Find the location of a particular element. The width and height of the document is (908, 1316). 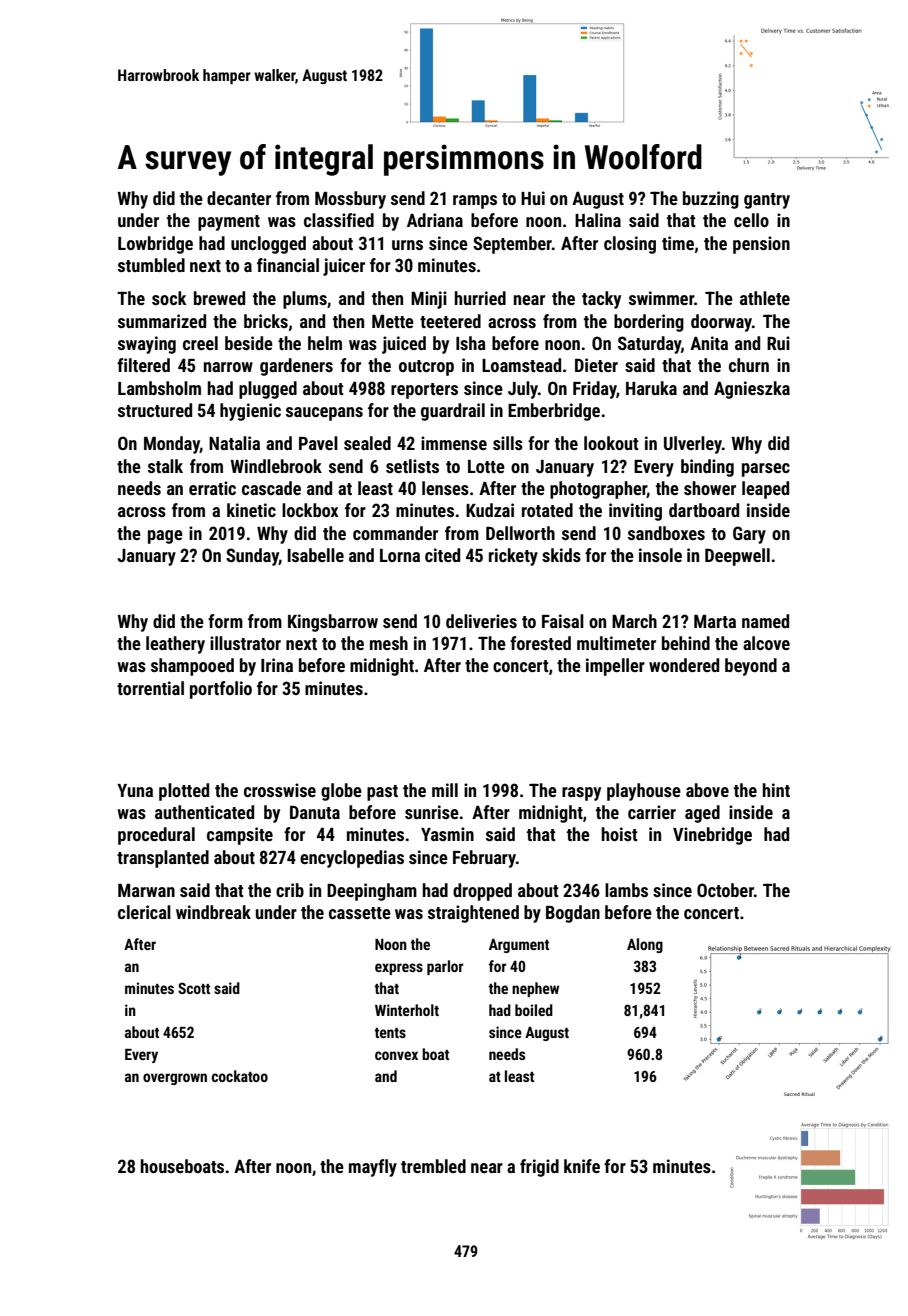

immense is located at coordinates (454, 443).
